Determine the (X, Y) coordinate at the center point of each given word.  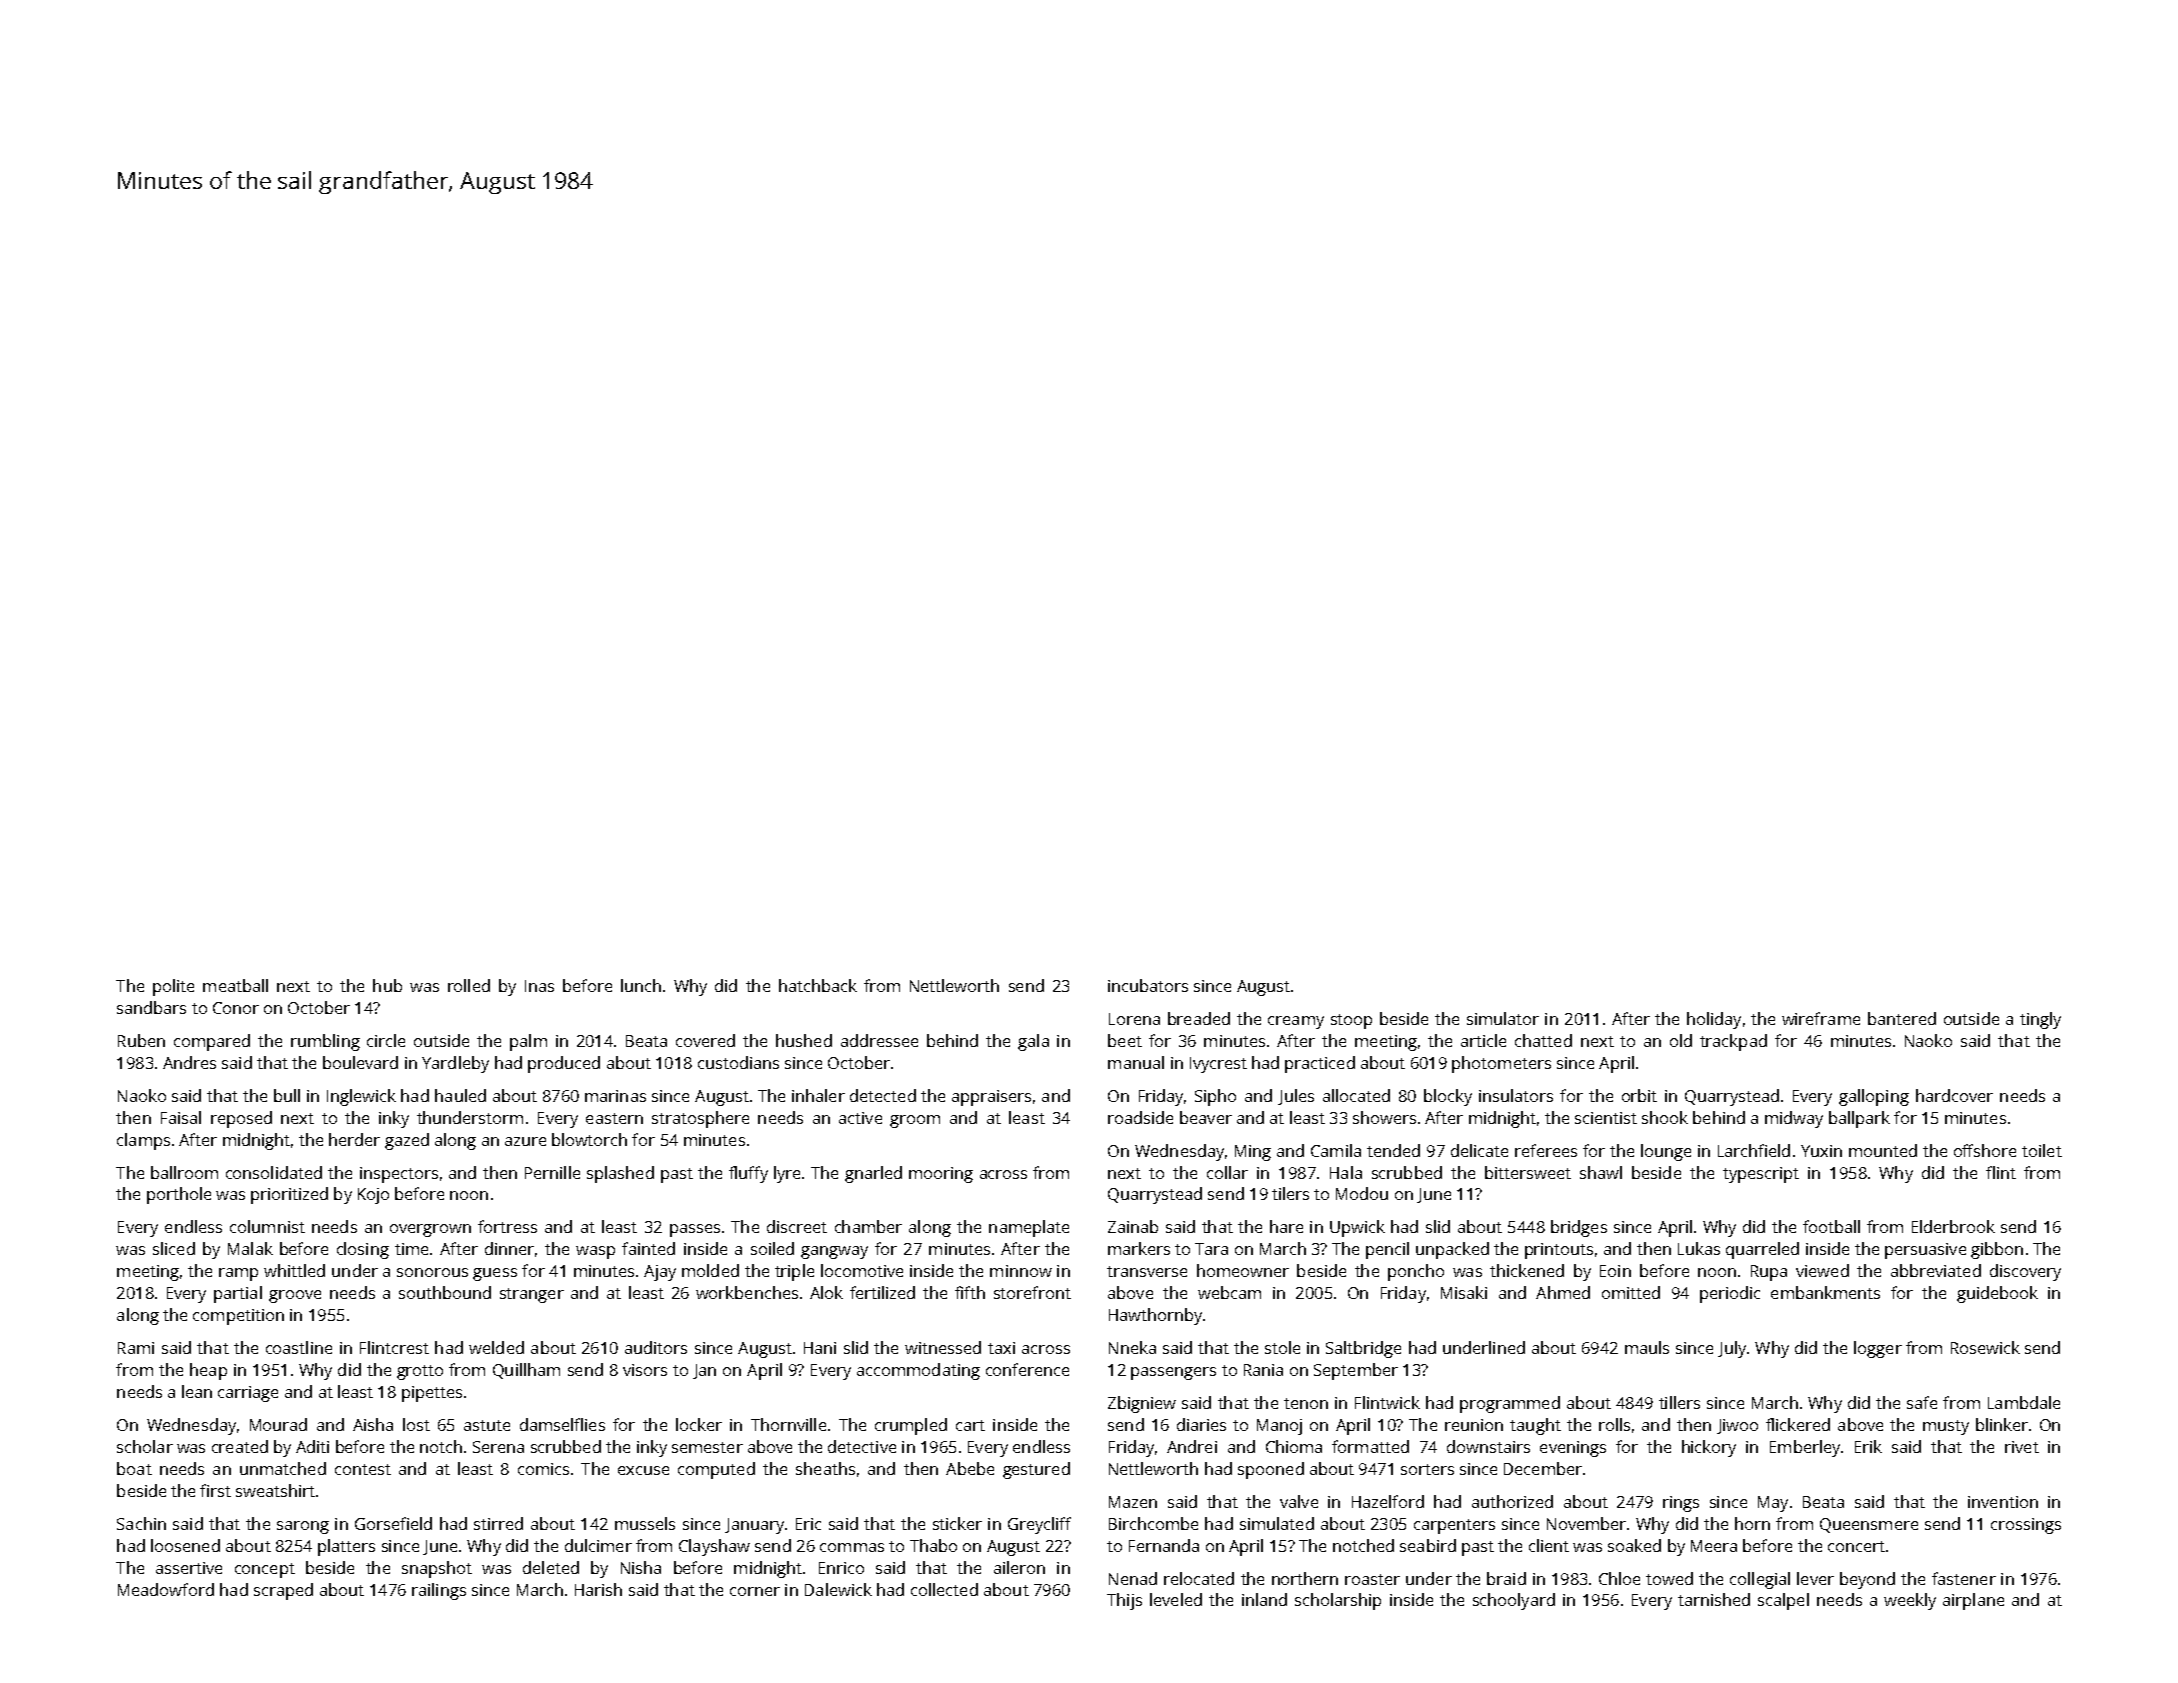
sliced (174, 1248)
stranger (532, 1295)
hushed (804, 1040)
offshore (1985, 1150)
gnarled (873, 1174)
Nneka (1132, 1347)
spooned (1271, 1470)
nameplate (1029, 1228)
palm (528, 1042)
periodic (1730, 1294)
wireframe (1821, 1018)
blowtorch (589, 1139)
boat (134, 1468)
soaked (1634, 1545)
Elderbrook (1953, 1226)
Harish (598, 1589)
